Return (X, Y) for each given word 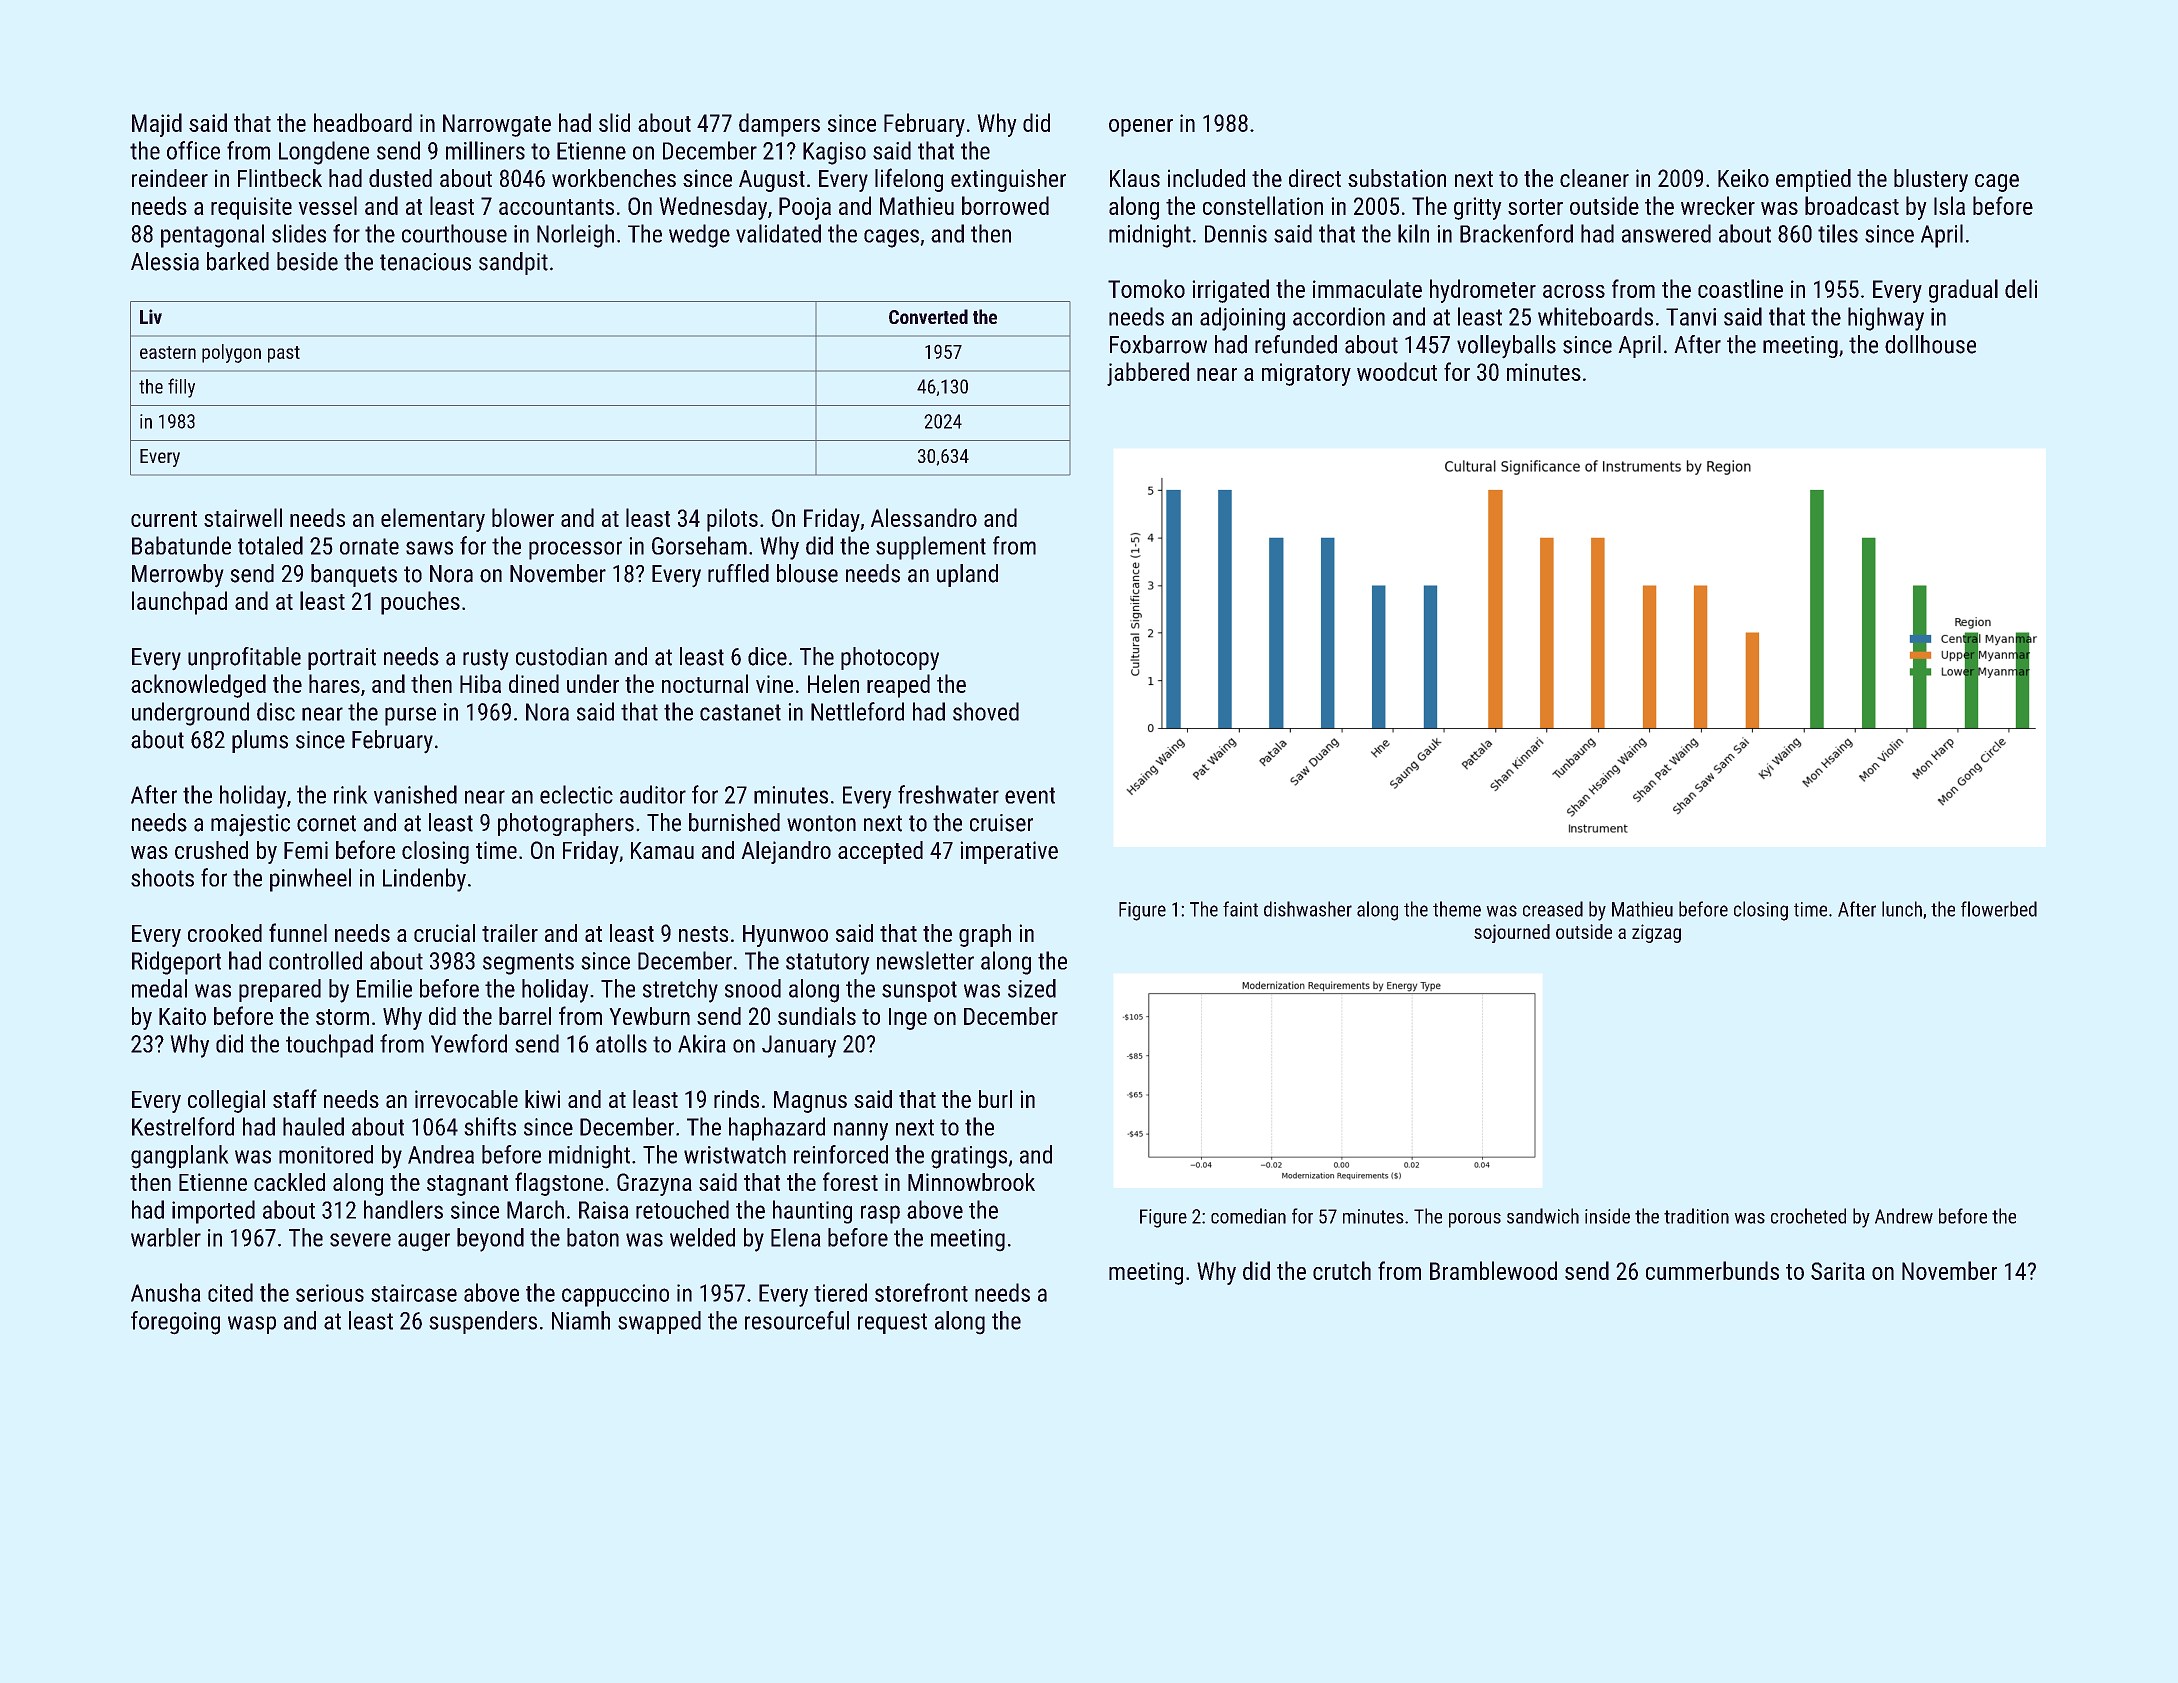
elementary (433, 520)
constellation (1263, 205)
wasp (252, 1325)
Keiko (1743, 178)
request (892, 1323)
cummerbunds (1712, 1270)
